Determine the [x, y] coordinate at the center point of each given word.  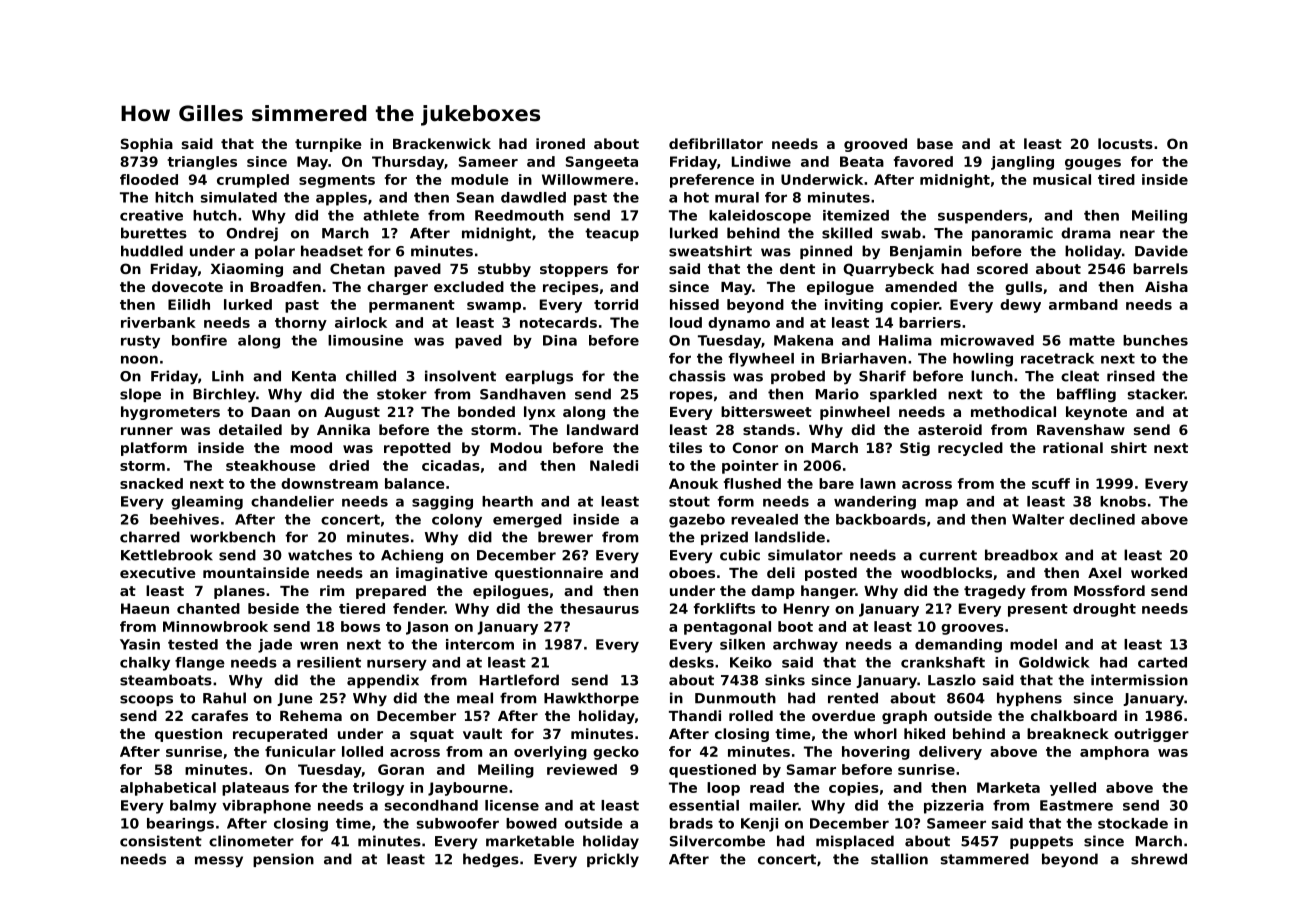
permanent [412, 306]
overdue [843, 715]
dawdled [533, 197]
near [1137, 234]
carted [1162, 662]
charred [150, 537]
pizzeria [954, 807]
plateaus [255, 789]
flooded [149, 179]
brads [691, 823]
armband [1083, 304]
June [295, 699]
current [948, 555]
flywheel [761, 360]
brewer [565, 537]
